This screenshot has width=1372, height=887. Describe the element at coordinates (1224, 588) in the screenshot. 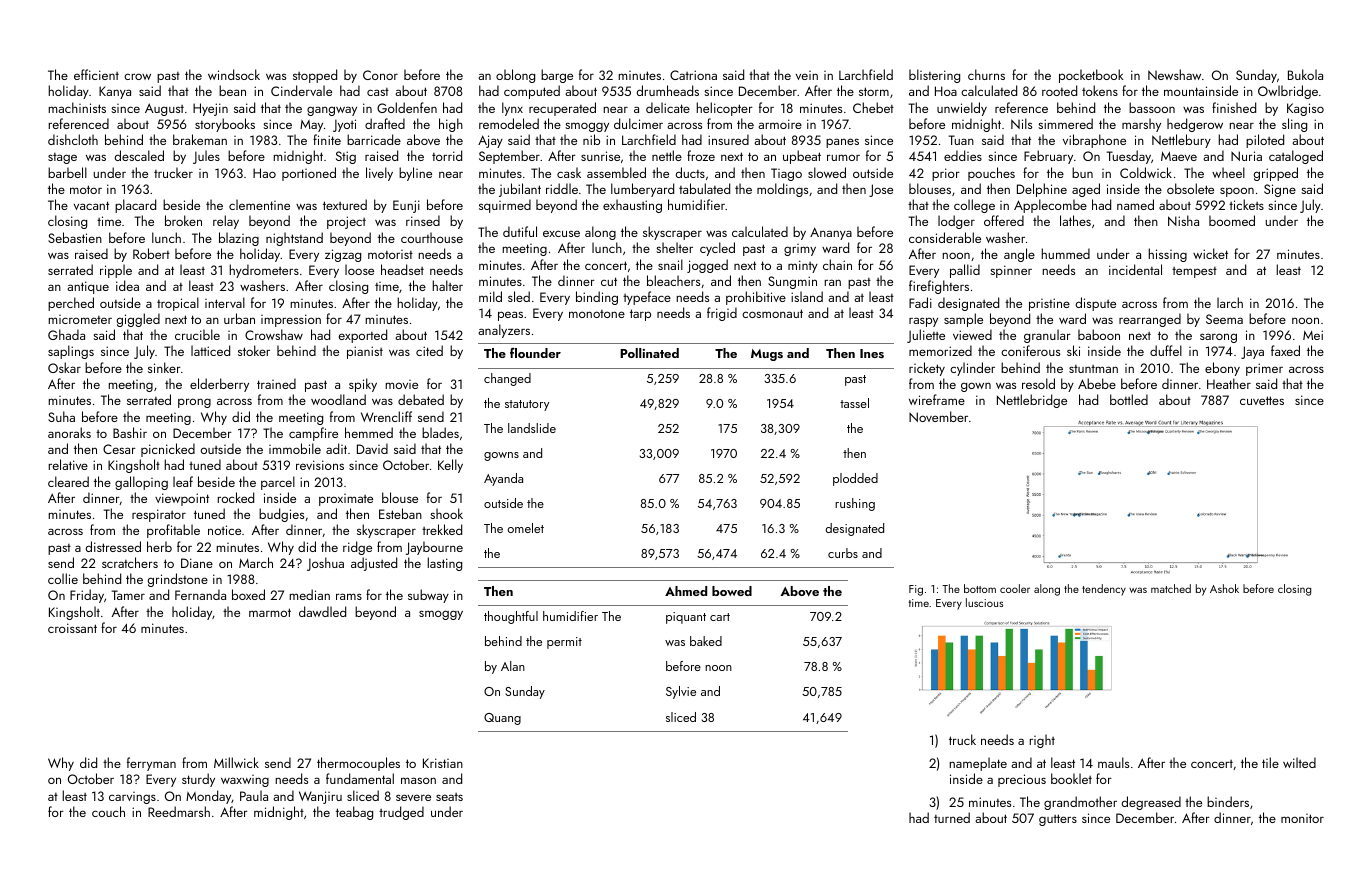

I see `Ashok` at that location.
